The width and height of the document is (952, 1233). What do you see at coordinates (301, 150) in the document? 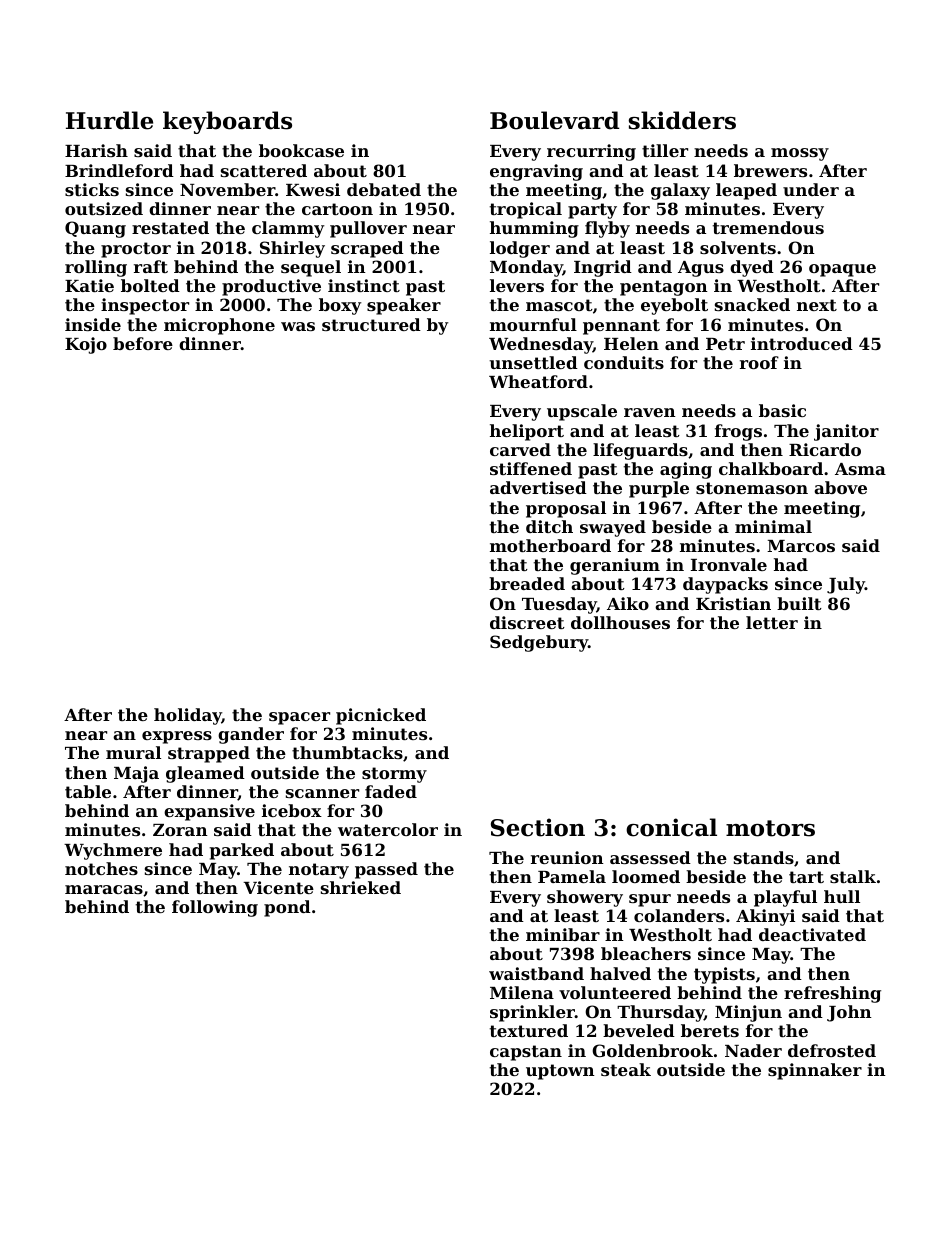
I see `bookcase` at bounding box center [301, 150].
